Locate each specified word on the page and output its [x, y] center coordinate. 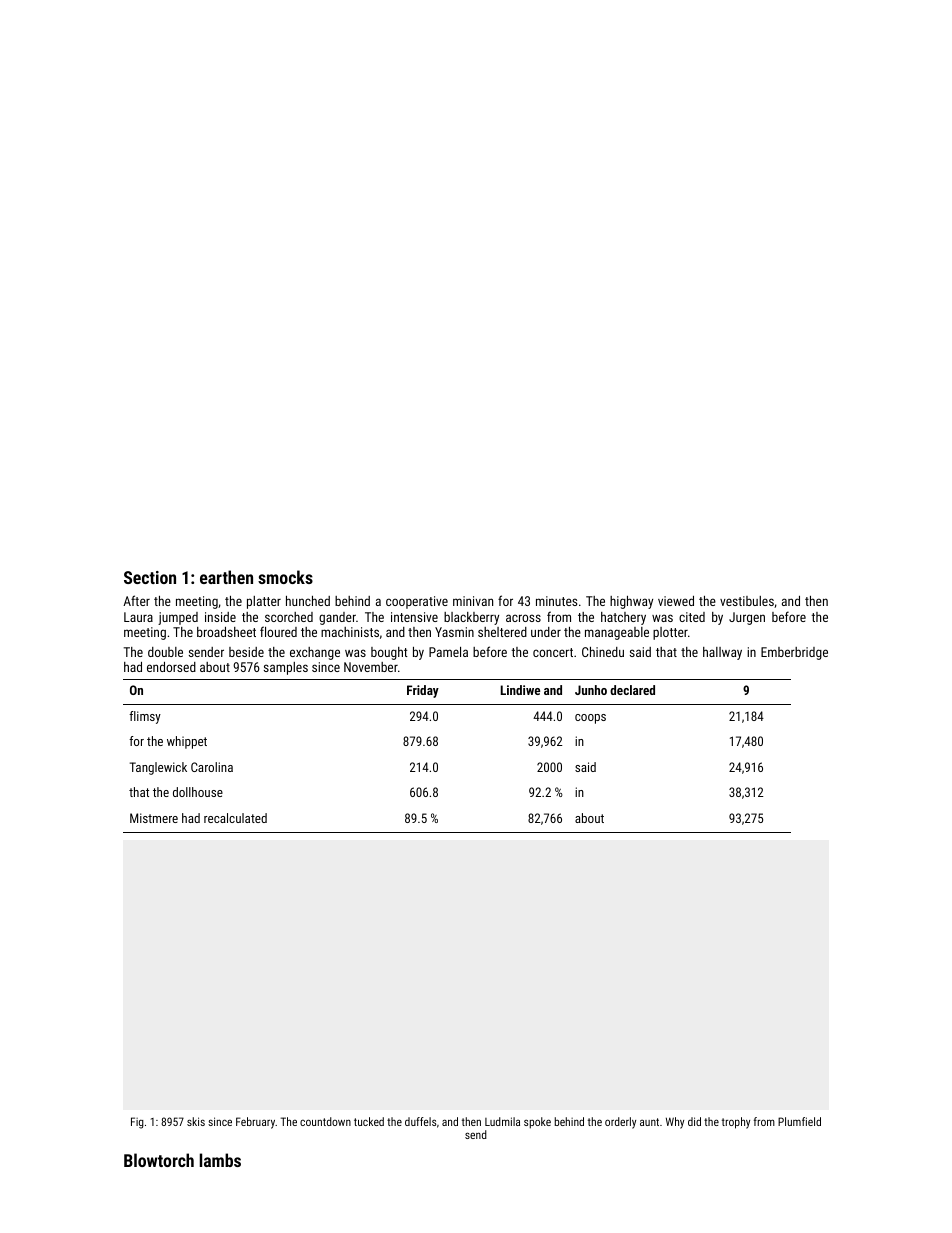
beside [246, 652]
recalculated [235, 818]
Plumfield [799, 1121]
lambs [220, 1160]
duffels [420, 1121]
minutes [556, 601]
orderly [620, 1123]
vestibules [747, 601]
